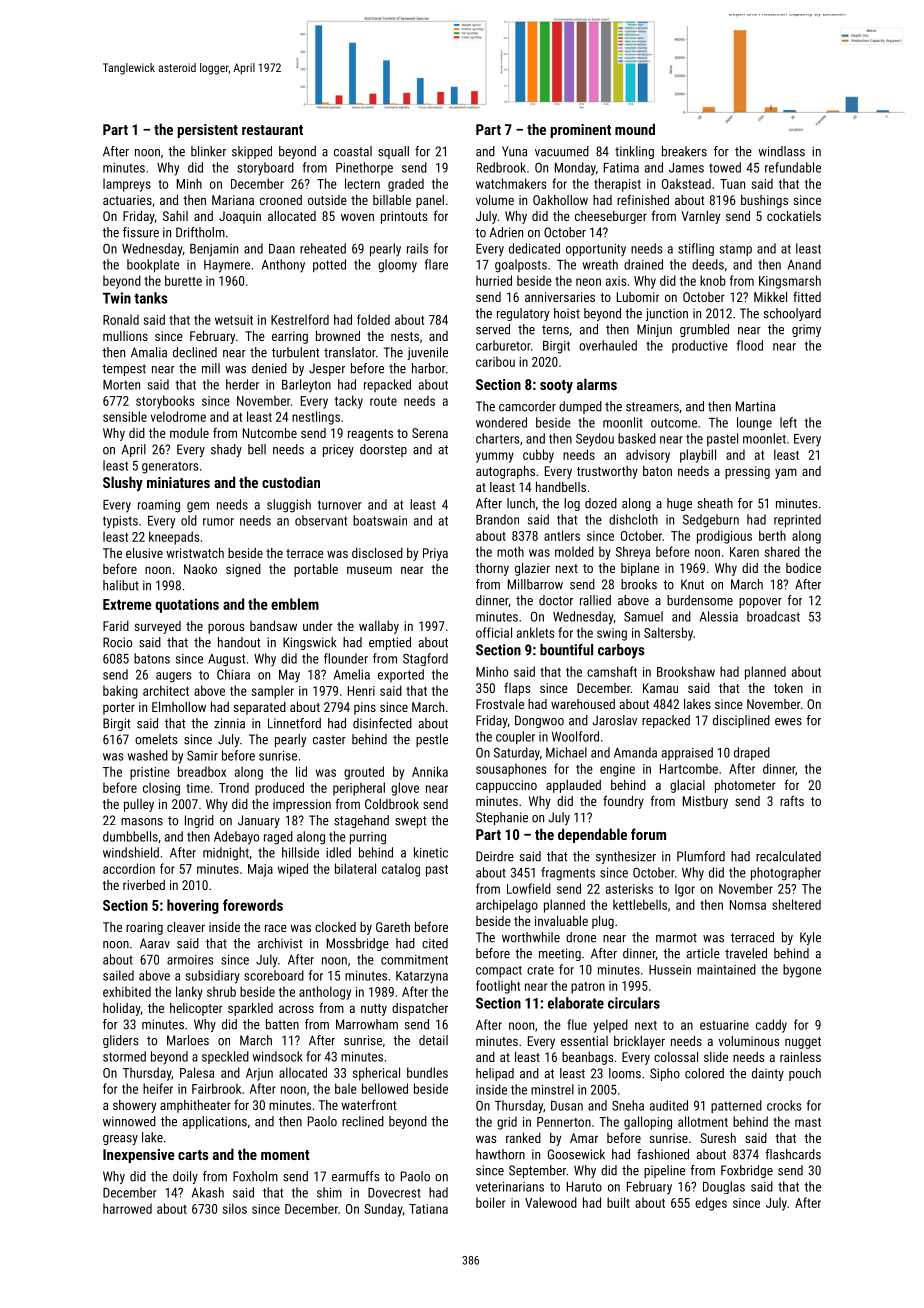 The image size is (924, 1308). I want to click on harbor, so click(429, 368).
